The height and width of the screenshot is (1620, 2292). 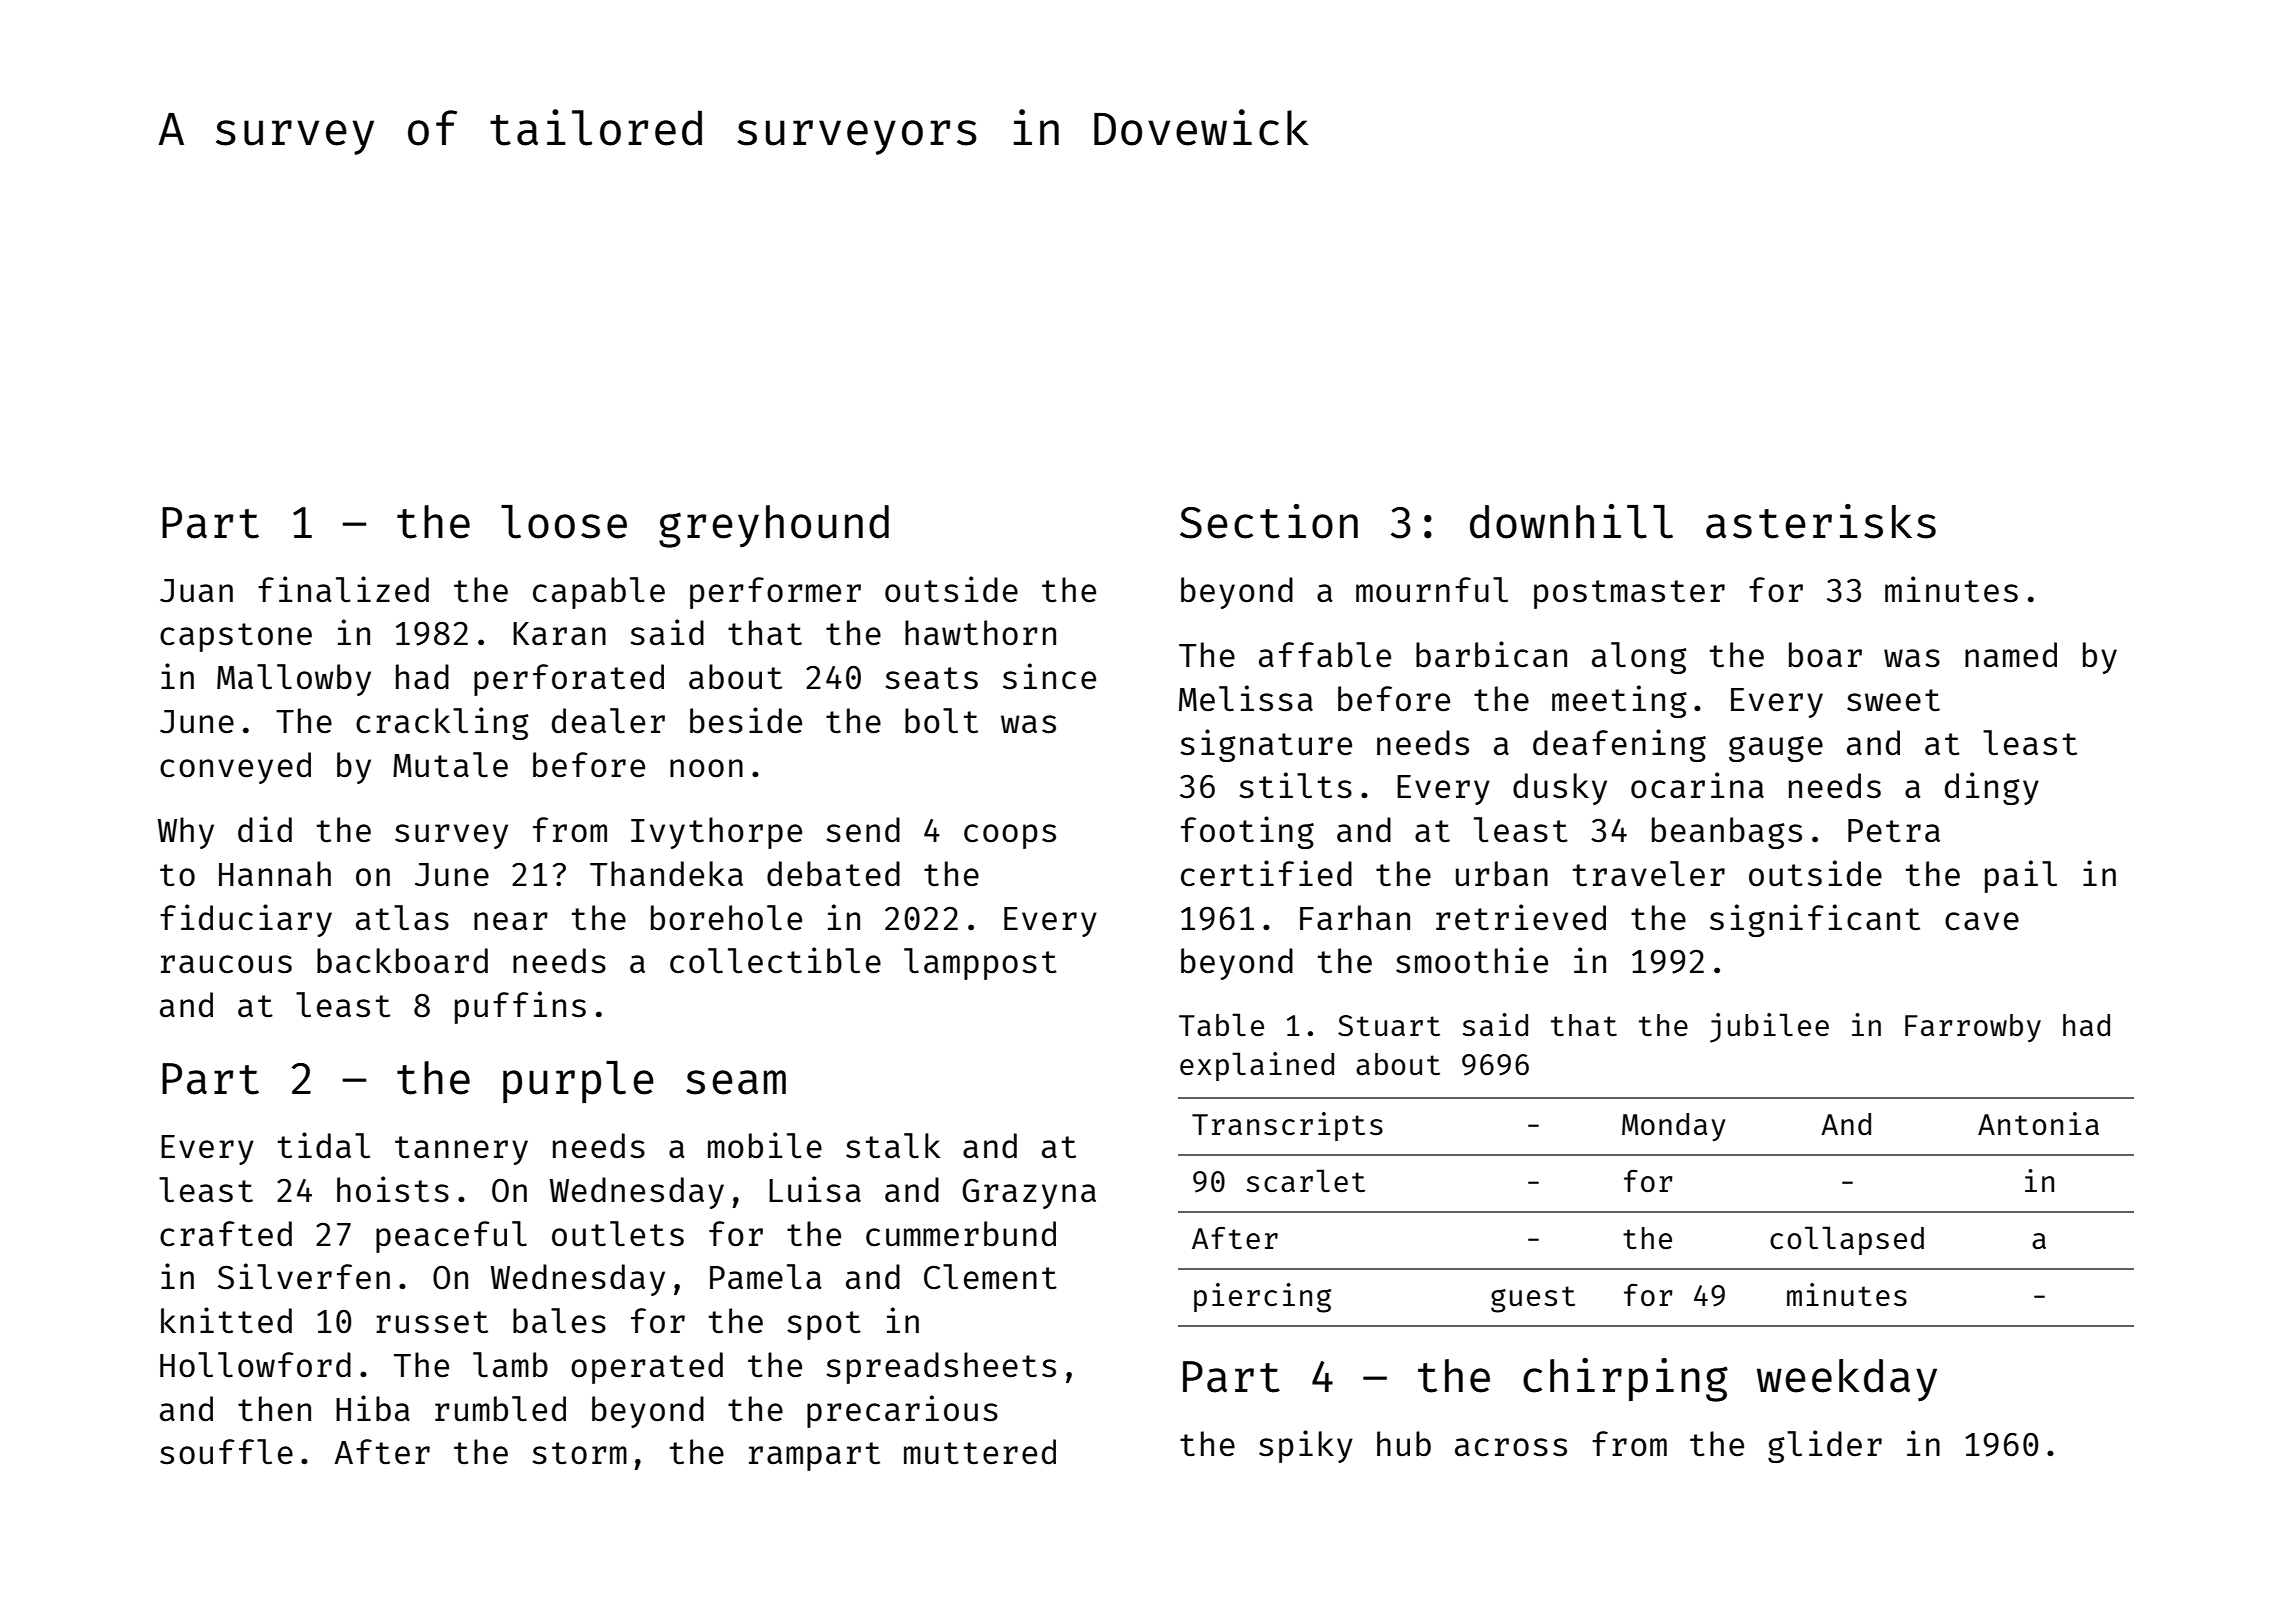 I want to click on guest, so click(x=1533, y=1299).
